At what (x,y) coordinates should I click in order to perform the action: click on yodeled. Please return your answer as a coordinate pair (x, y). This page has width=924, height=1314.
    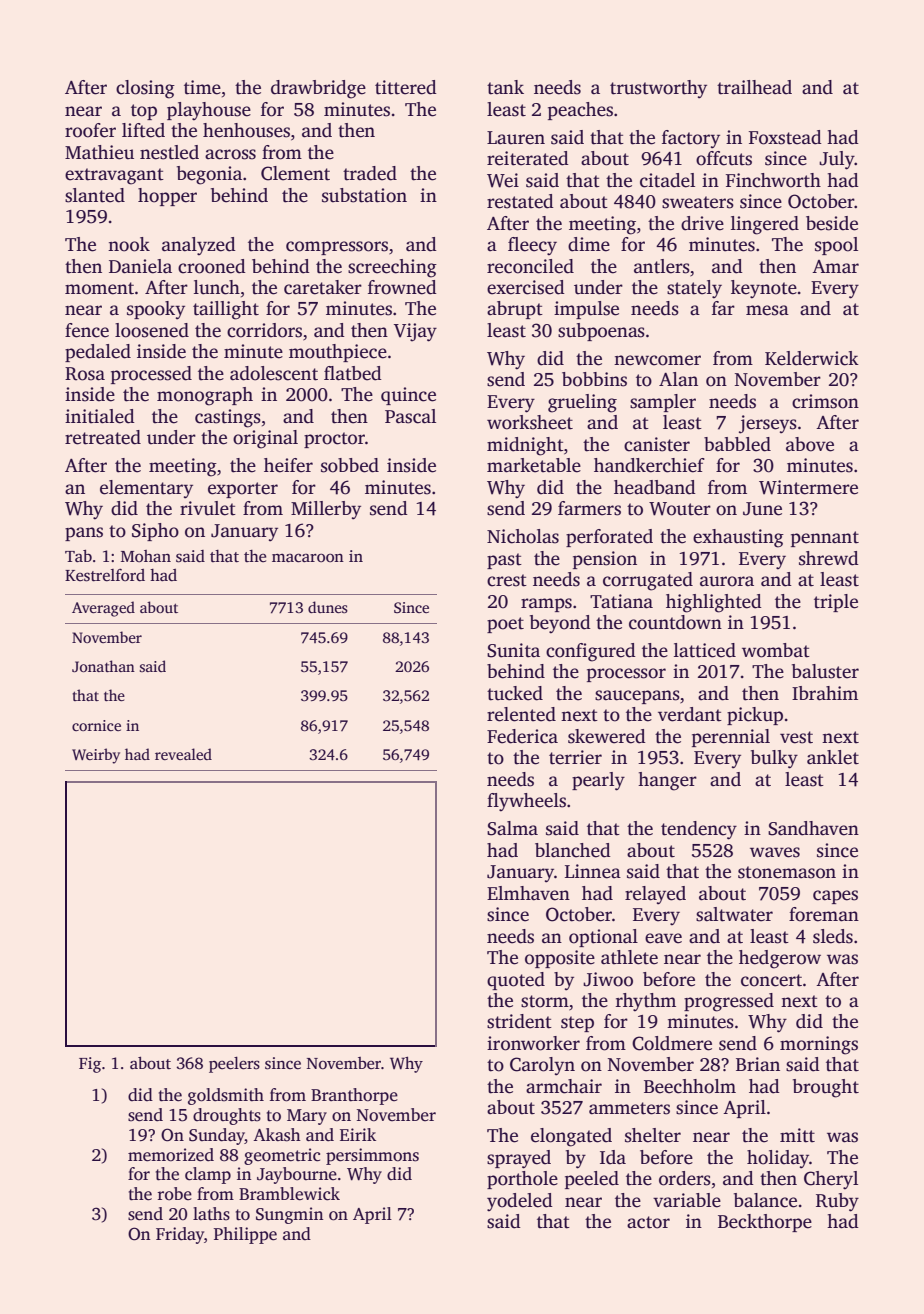
    Looking at the image, I should click on (520, 1202).
